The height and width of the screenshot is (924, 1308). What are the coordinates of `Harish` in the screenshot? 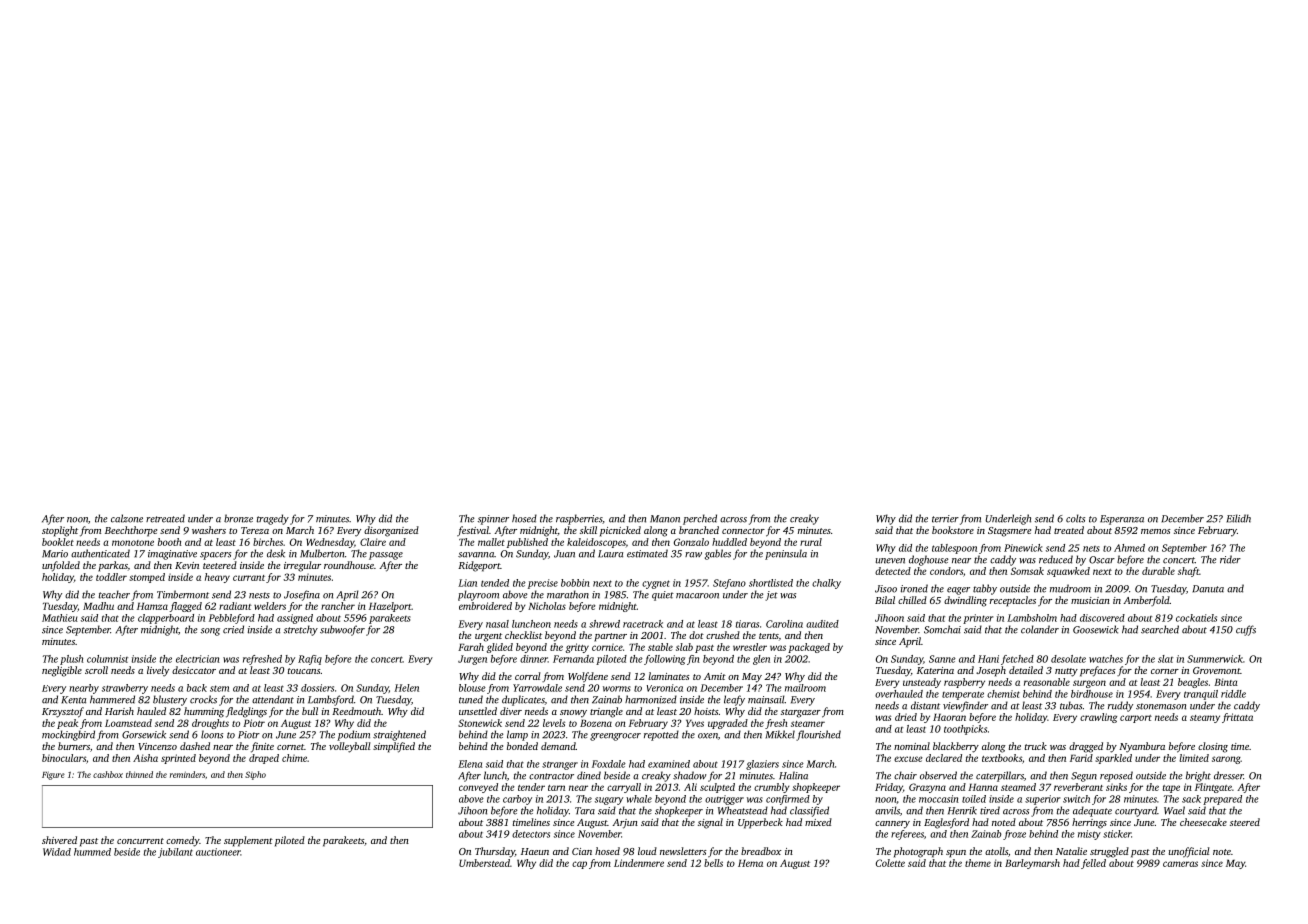 It's located at (119, 711).
